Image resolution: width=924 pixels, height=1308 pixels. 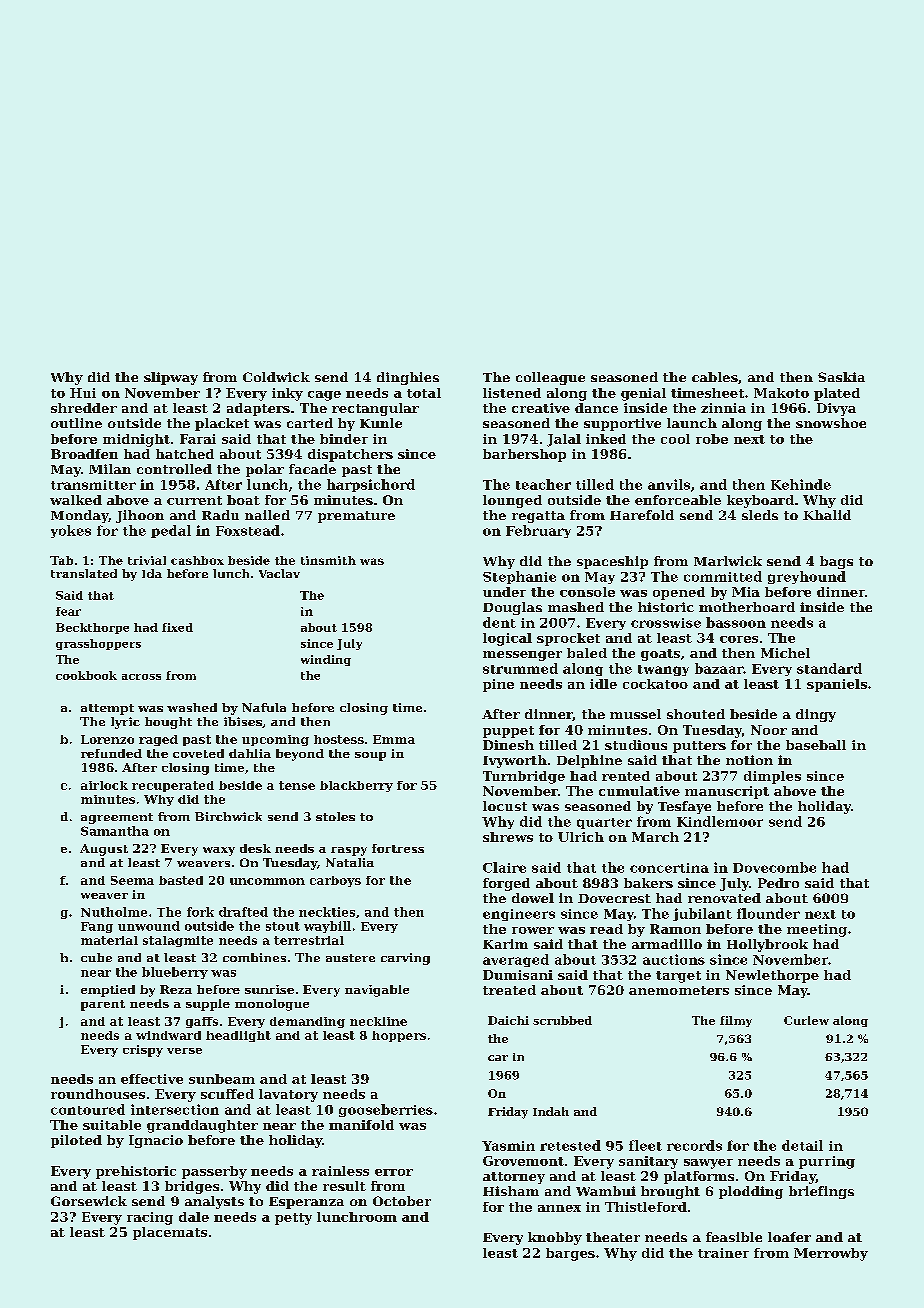 What do you see at coordinates (375, 409) in the screenshot?
I see `rectangular` at bounding box center [375, 409].
